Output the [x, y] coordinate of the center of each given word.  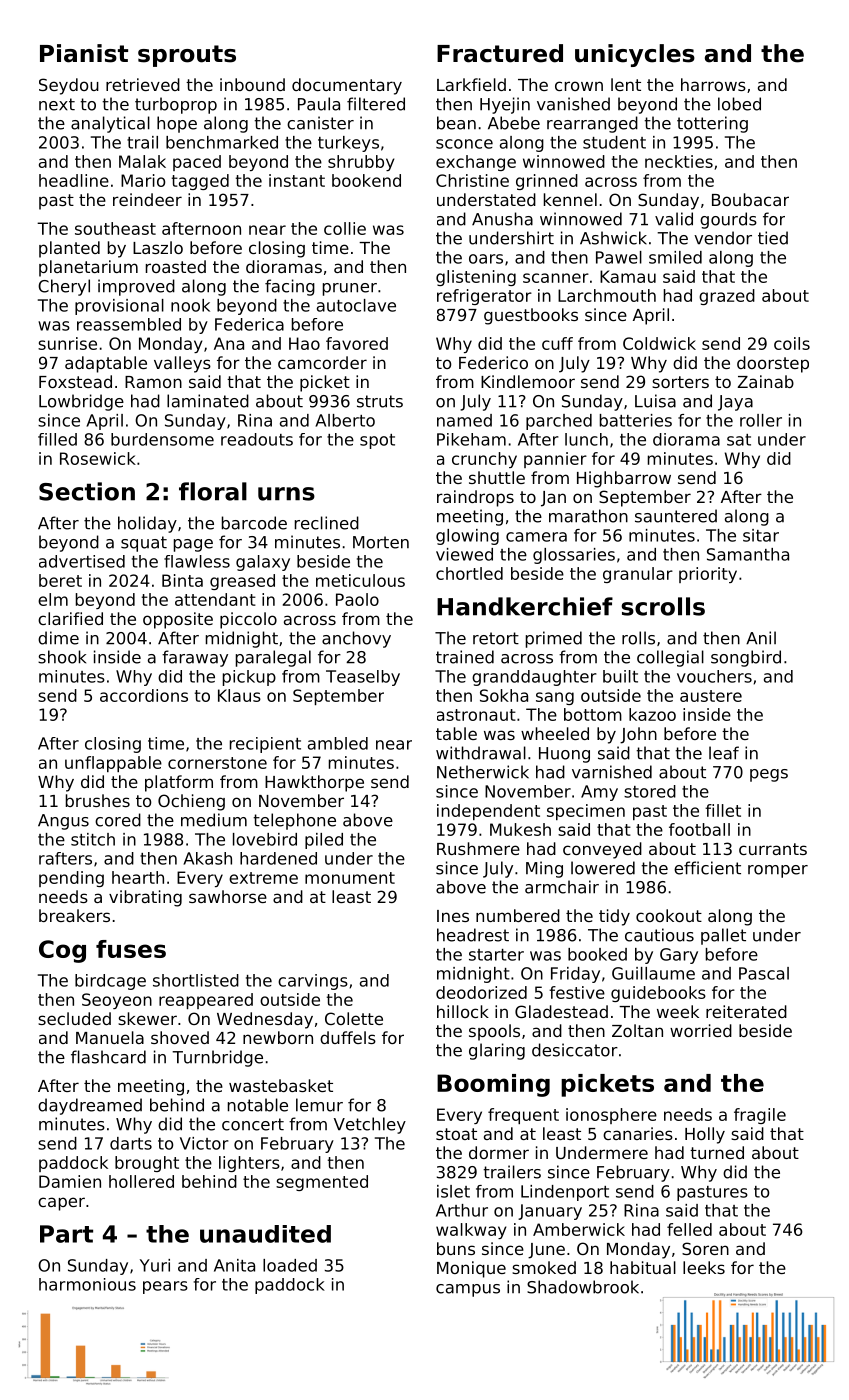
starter [496, 955]
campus [468, 1290]
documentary [347, 86]
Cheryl [64, 287]
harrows [713, 84]
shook [62, 657]
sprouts [187, 56]
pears [165, 1287]
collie [345, 228]
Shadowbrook [583, 1287]
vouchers [714, 676]
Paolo [357, 599]
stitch [93, 839]
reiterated [746, 1011]
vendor [723, 238]
